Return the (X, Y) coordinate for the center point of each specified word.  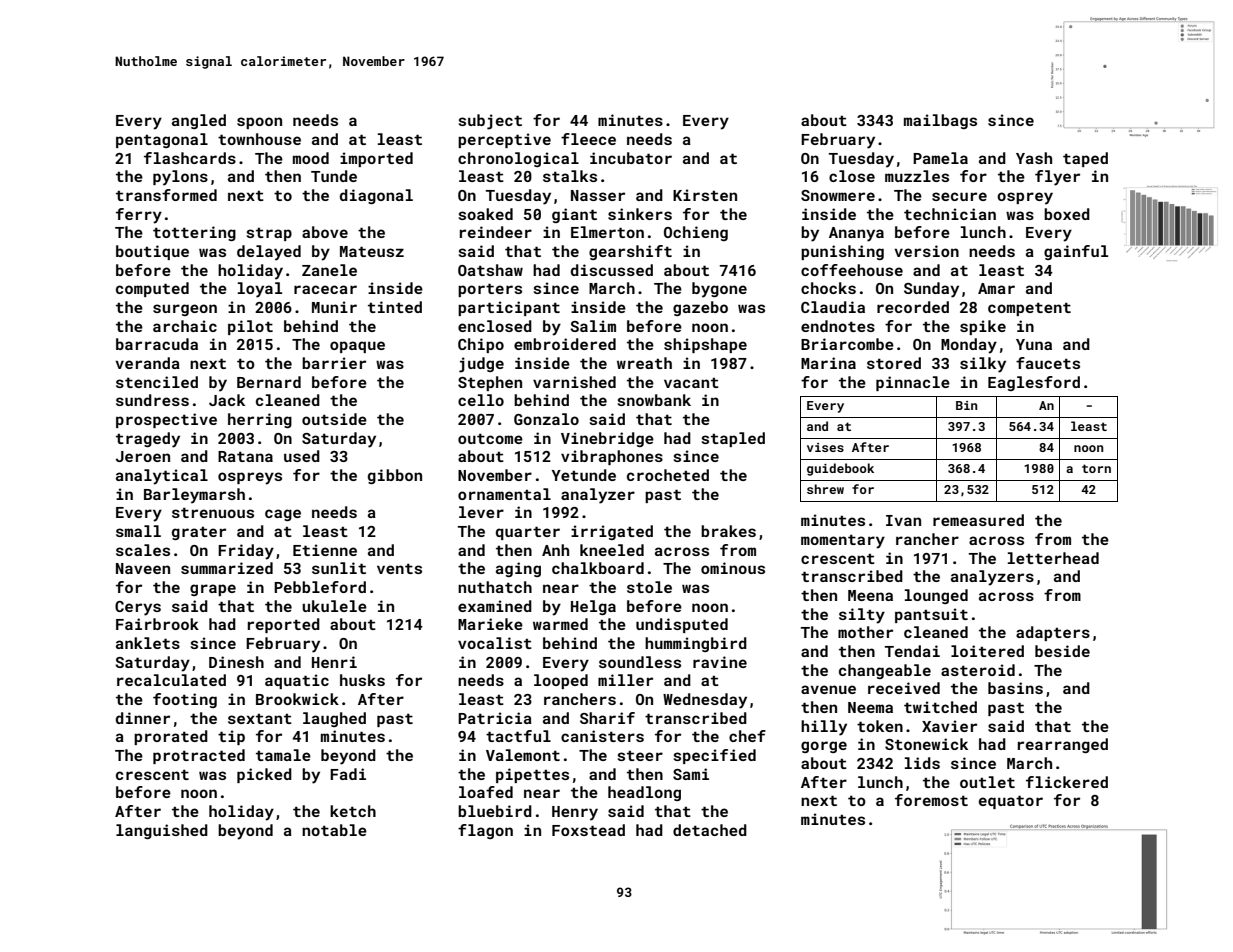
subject (490, 122)
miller (625, 680)
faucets (1048, 363)
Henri (334, 662)
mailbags (940, 121)
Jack (227, 400)
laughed (334, 719)
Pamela (940, 158)
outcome (490, 438)
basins (1015, 688)
